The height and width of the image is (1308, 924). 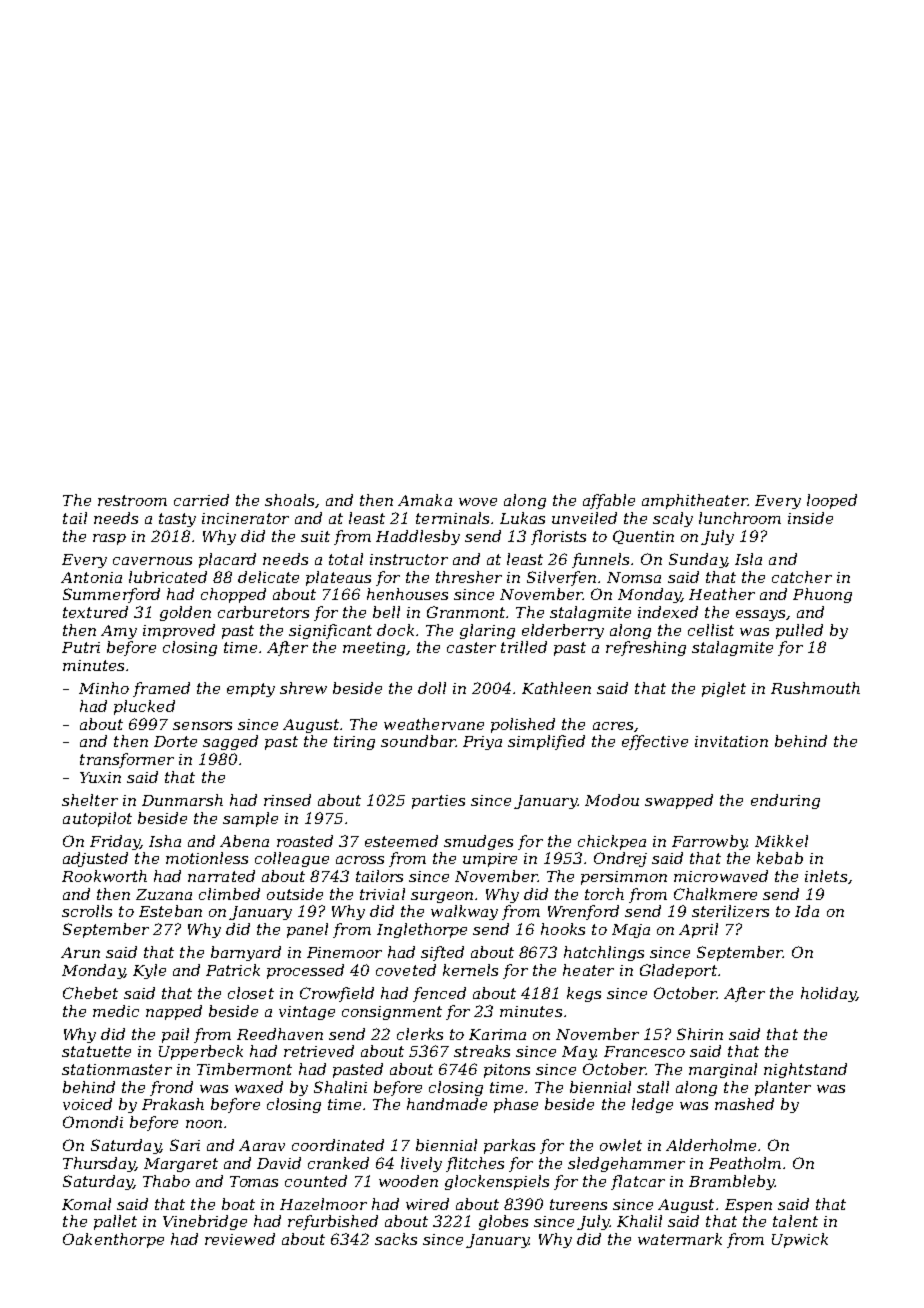 I want to click on Isla, so click(x=748, y=559).
